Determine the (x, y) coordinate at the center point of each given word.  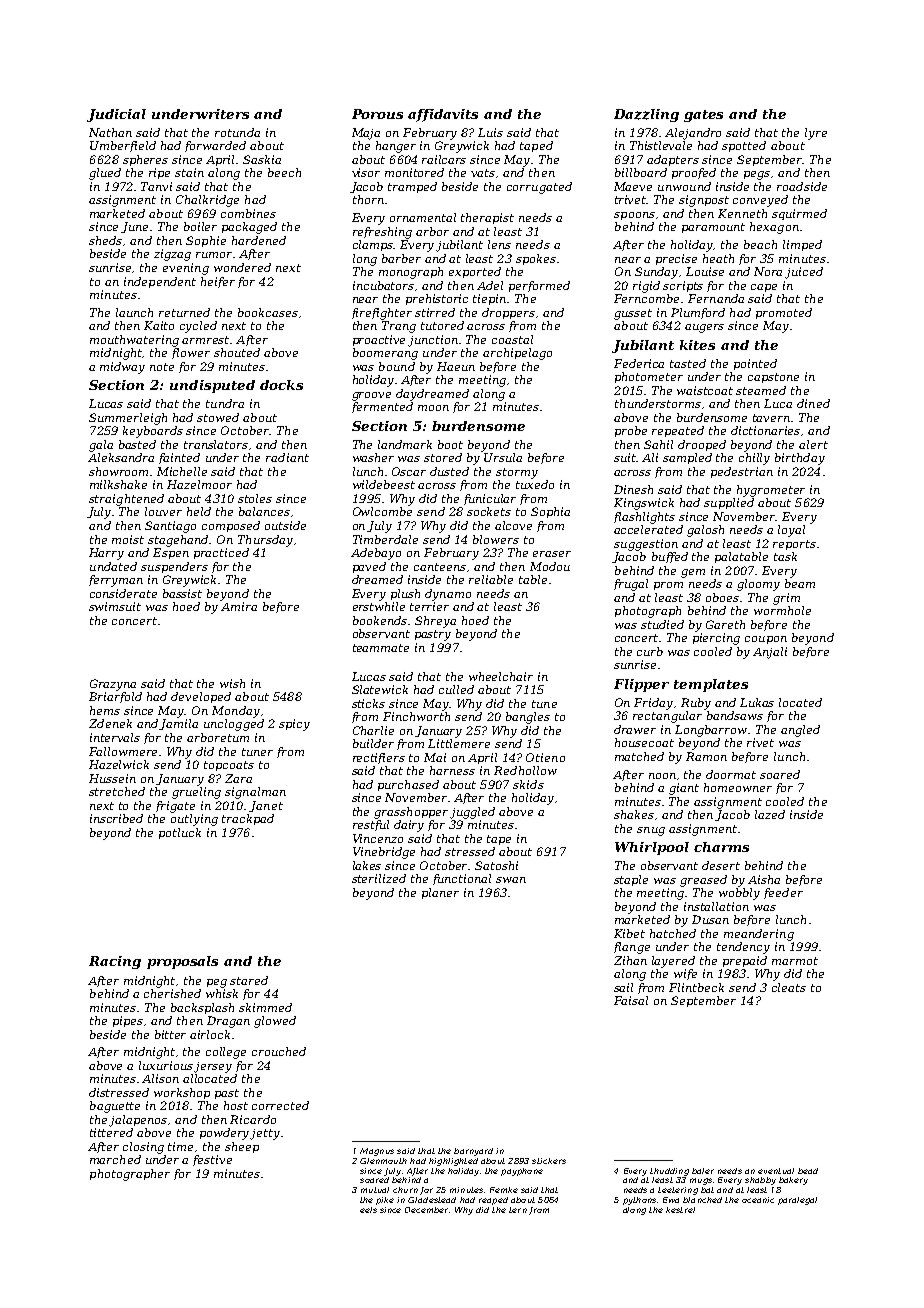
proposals (182, 962)
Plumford (698, 313)
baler (703, 1171)
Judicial (116, 115)
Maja (366, 134)
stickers (549, 1161)
